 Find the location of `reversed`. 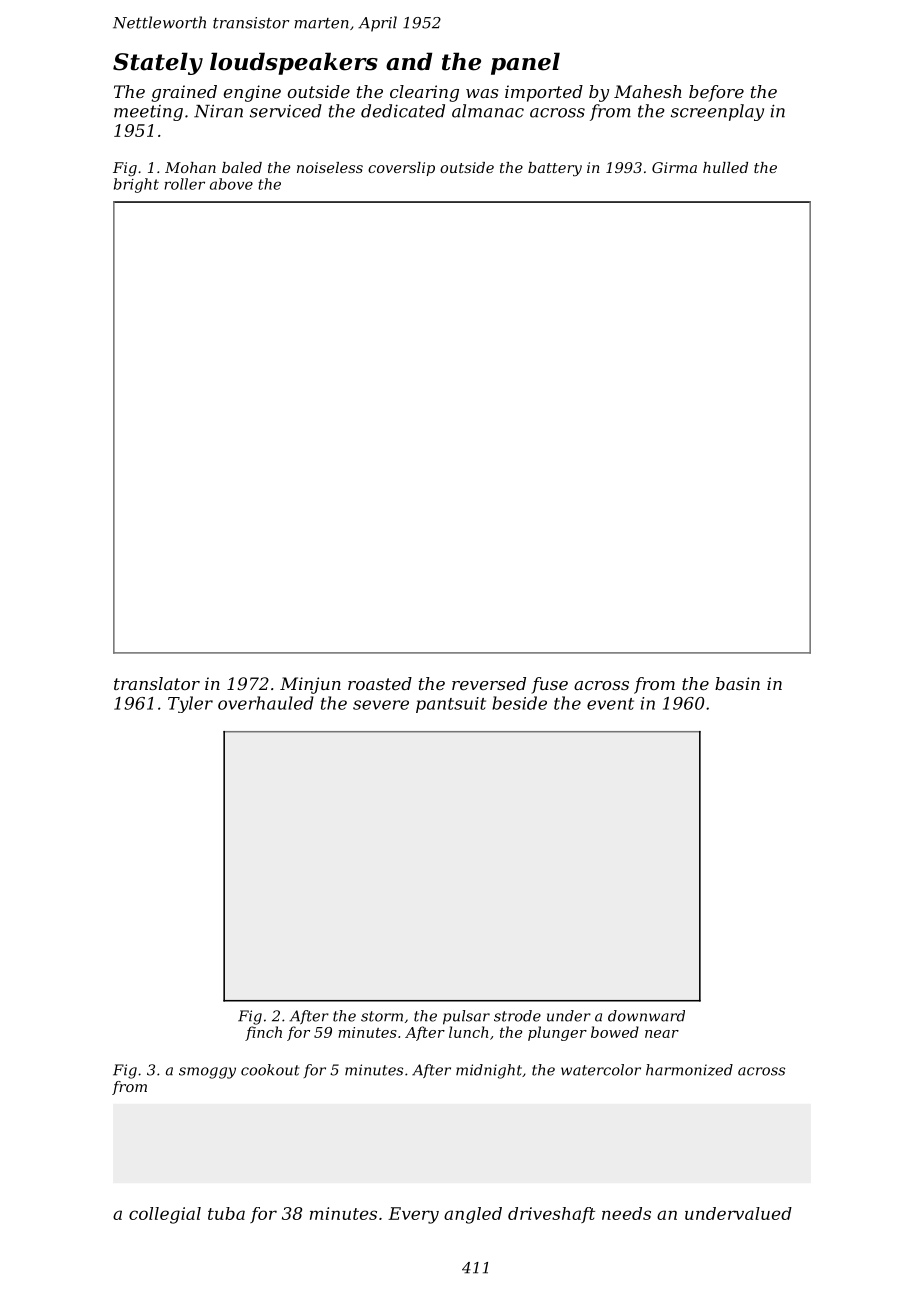

reversed is located at coordinates (489, 683).
